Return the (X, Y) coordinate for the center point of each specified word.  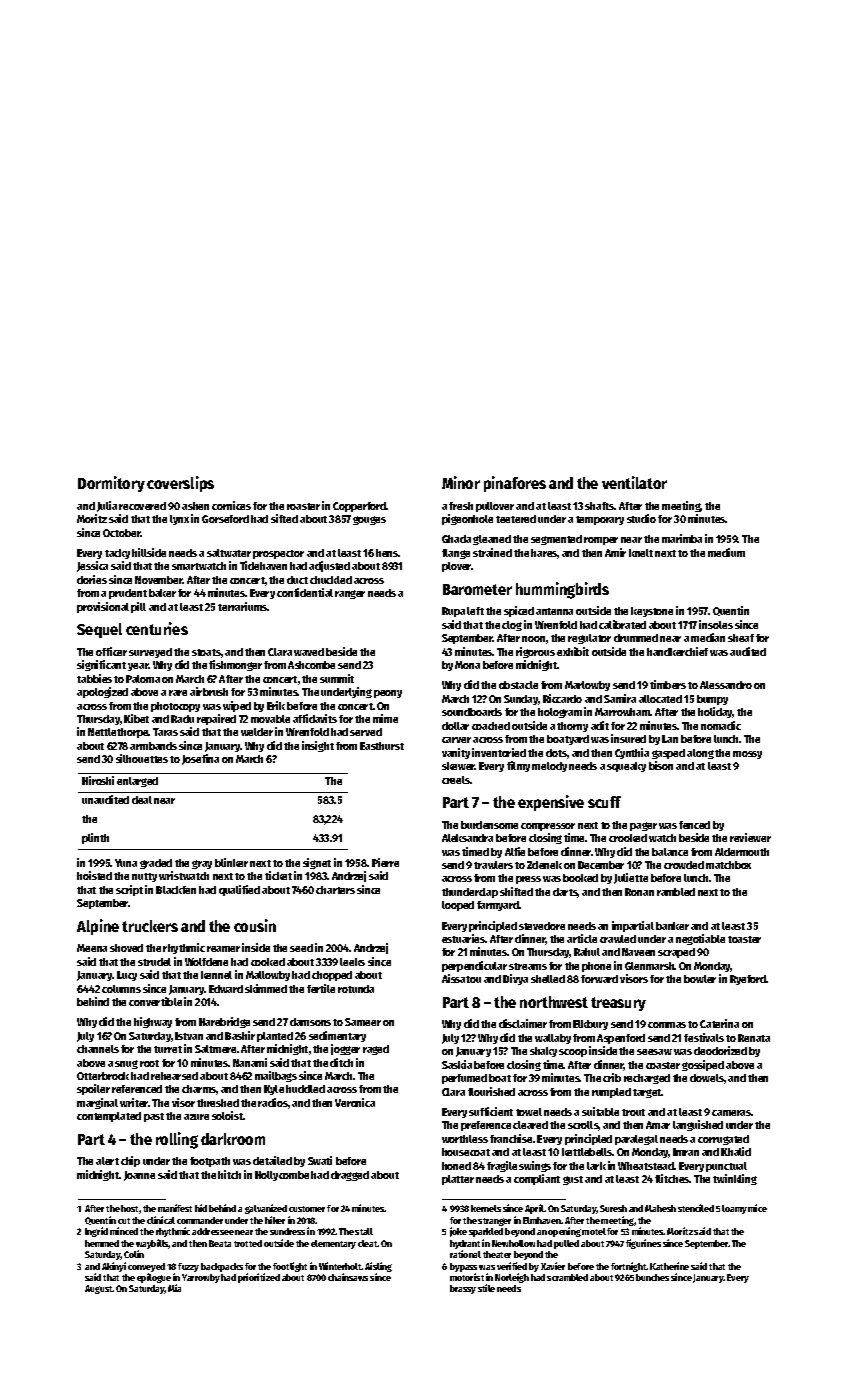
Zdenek (544, 865)
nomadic (721, 725)
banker (672, 926)
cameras (731, 1113)
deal (142, 800)
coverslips (180, 484)
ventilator (634, 482)
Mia (174, 1288)
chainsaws (348, 1277)
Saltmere (215, 1049)
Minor (461, 482)
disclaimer (523, 1023)
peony (388, 694)
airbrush (209, 691)
